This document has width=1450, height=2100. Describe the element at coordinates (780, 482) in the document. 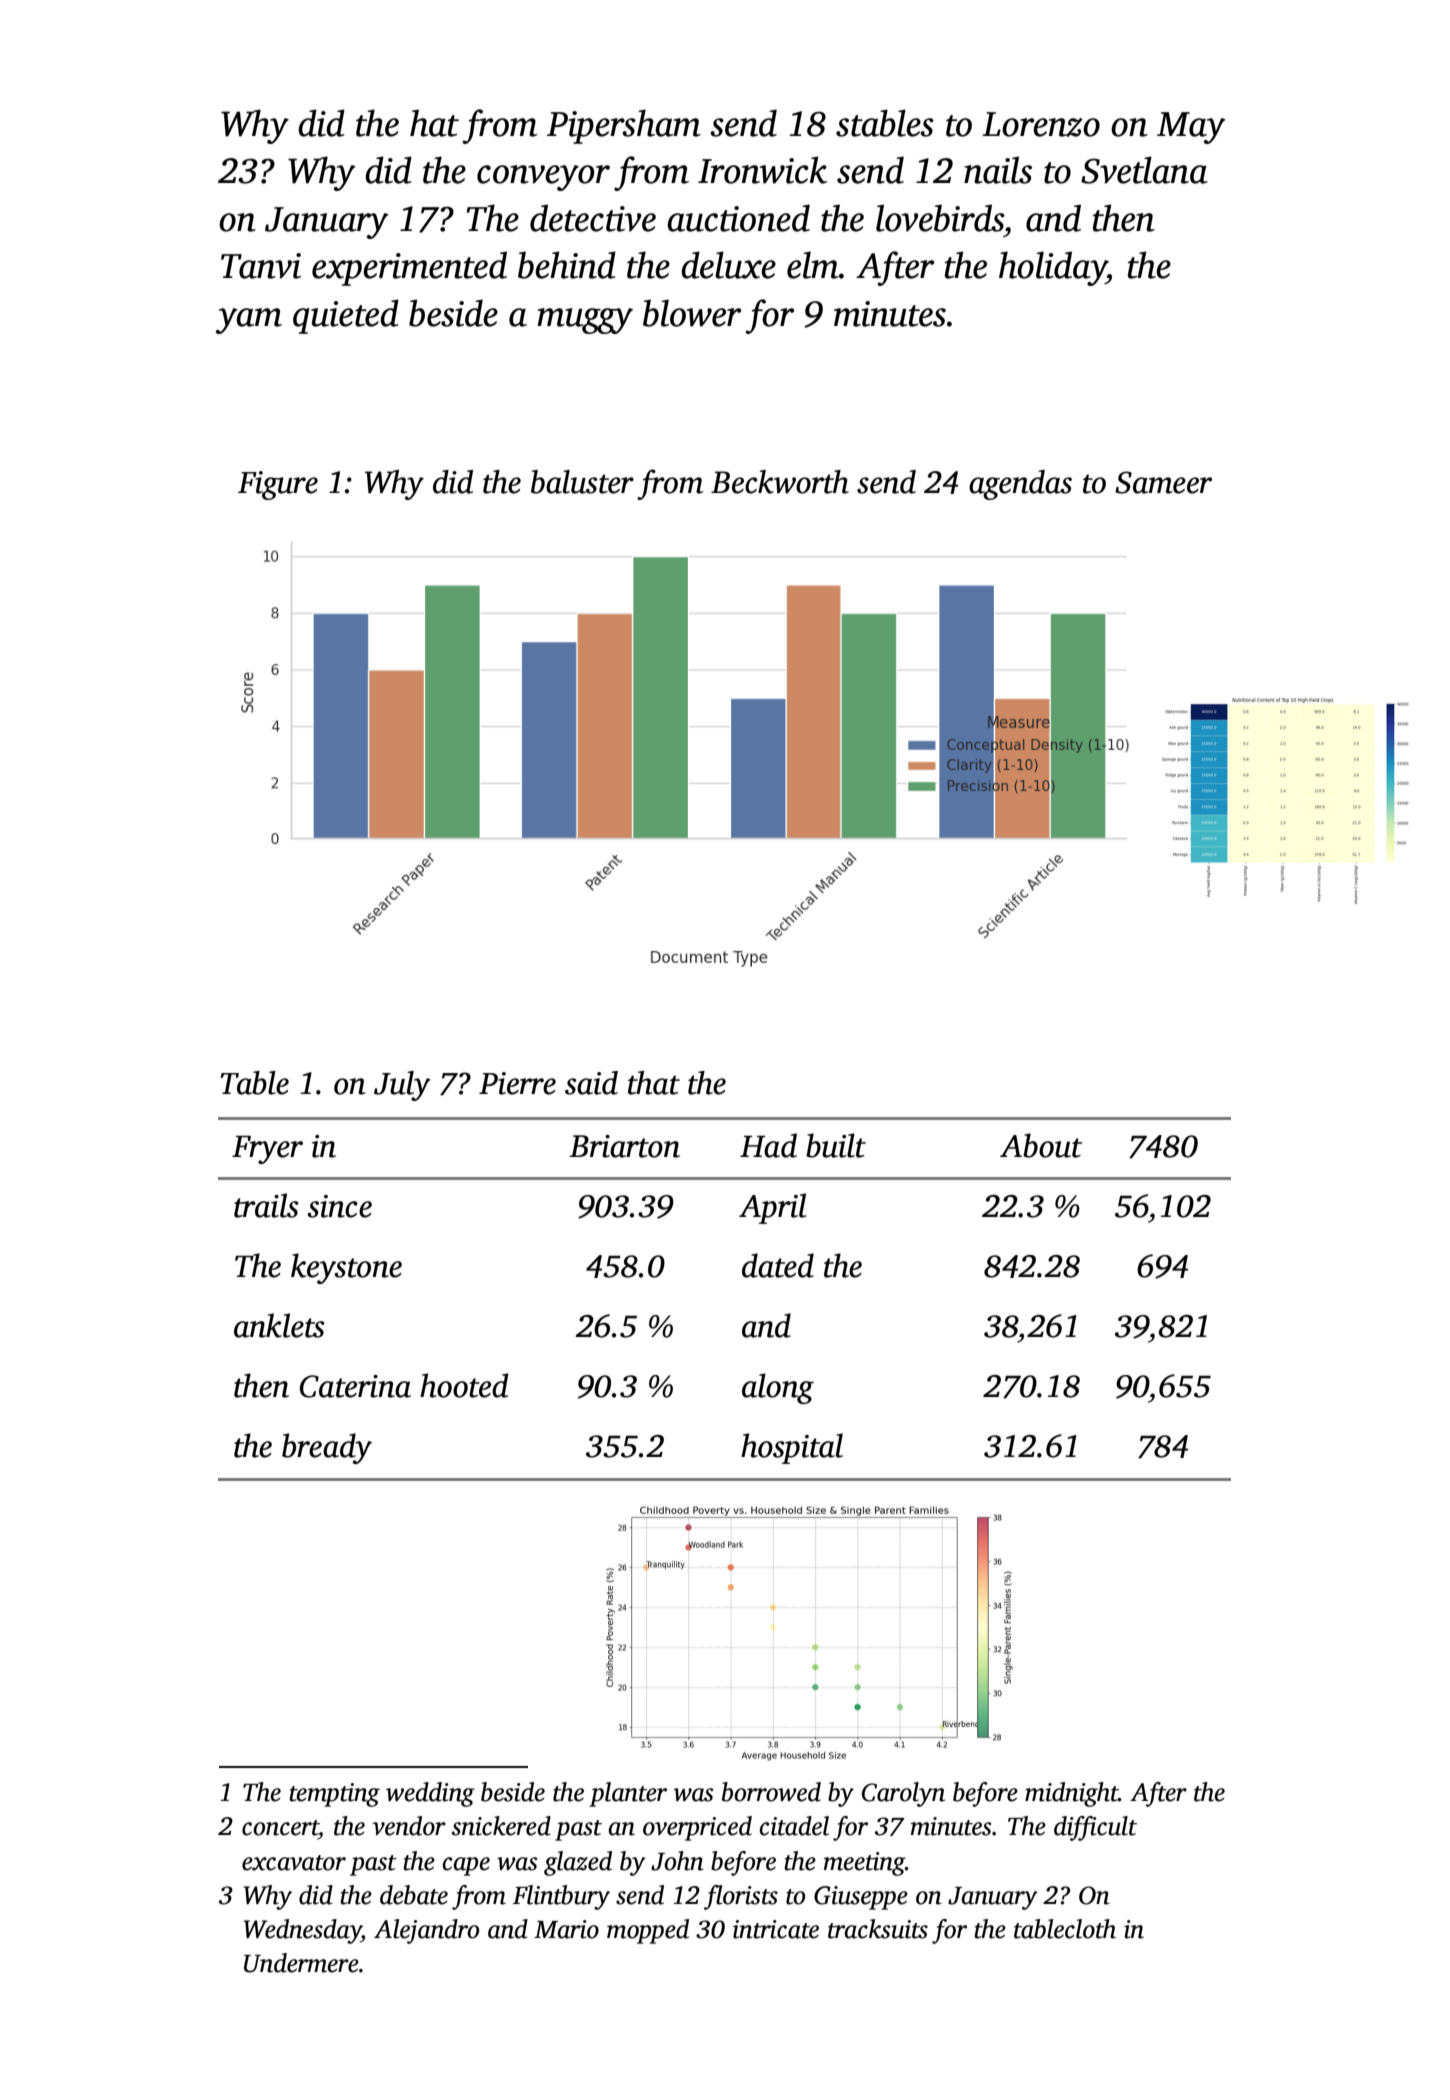

I see `Beckworth` at that location.
